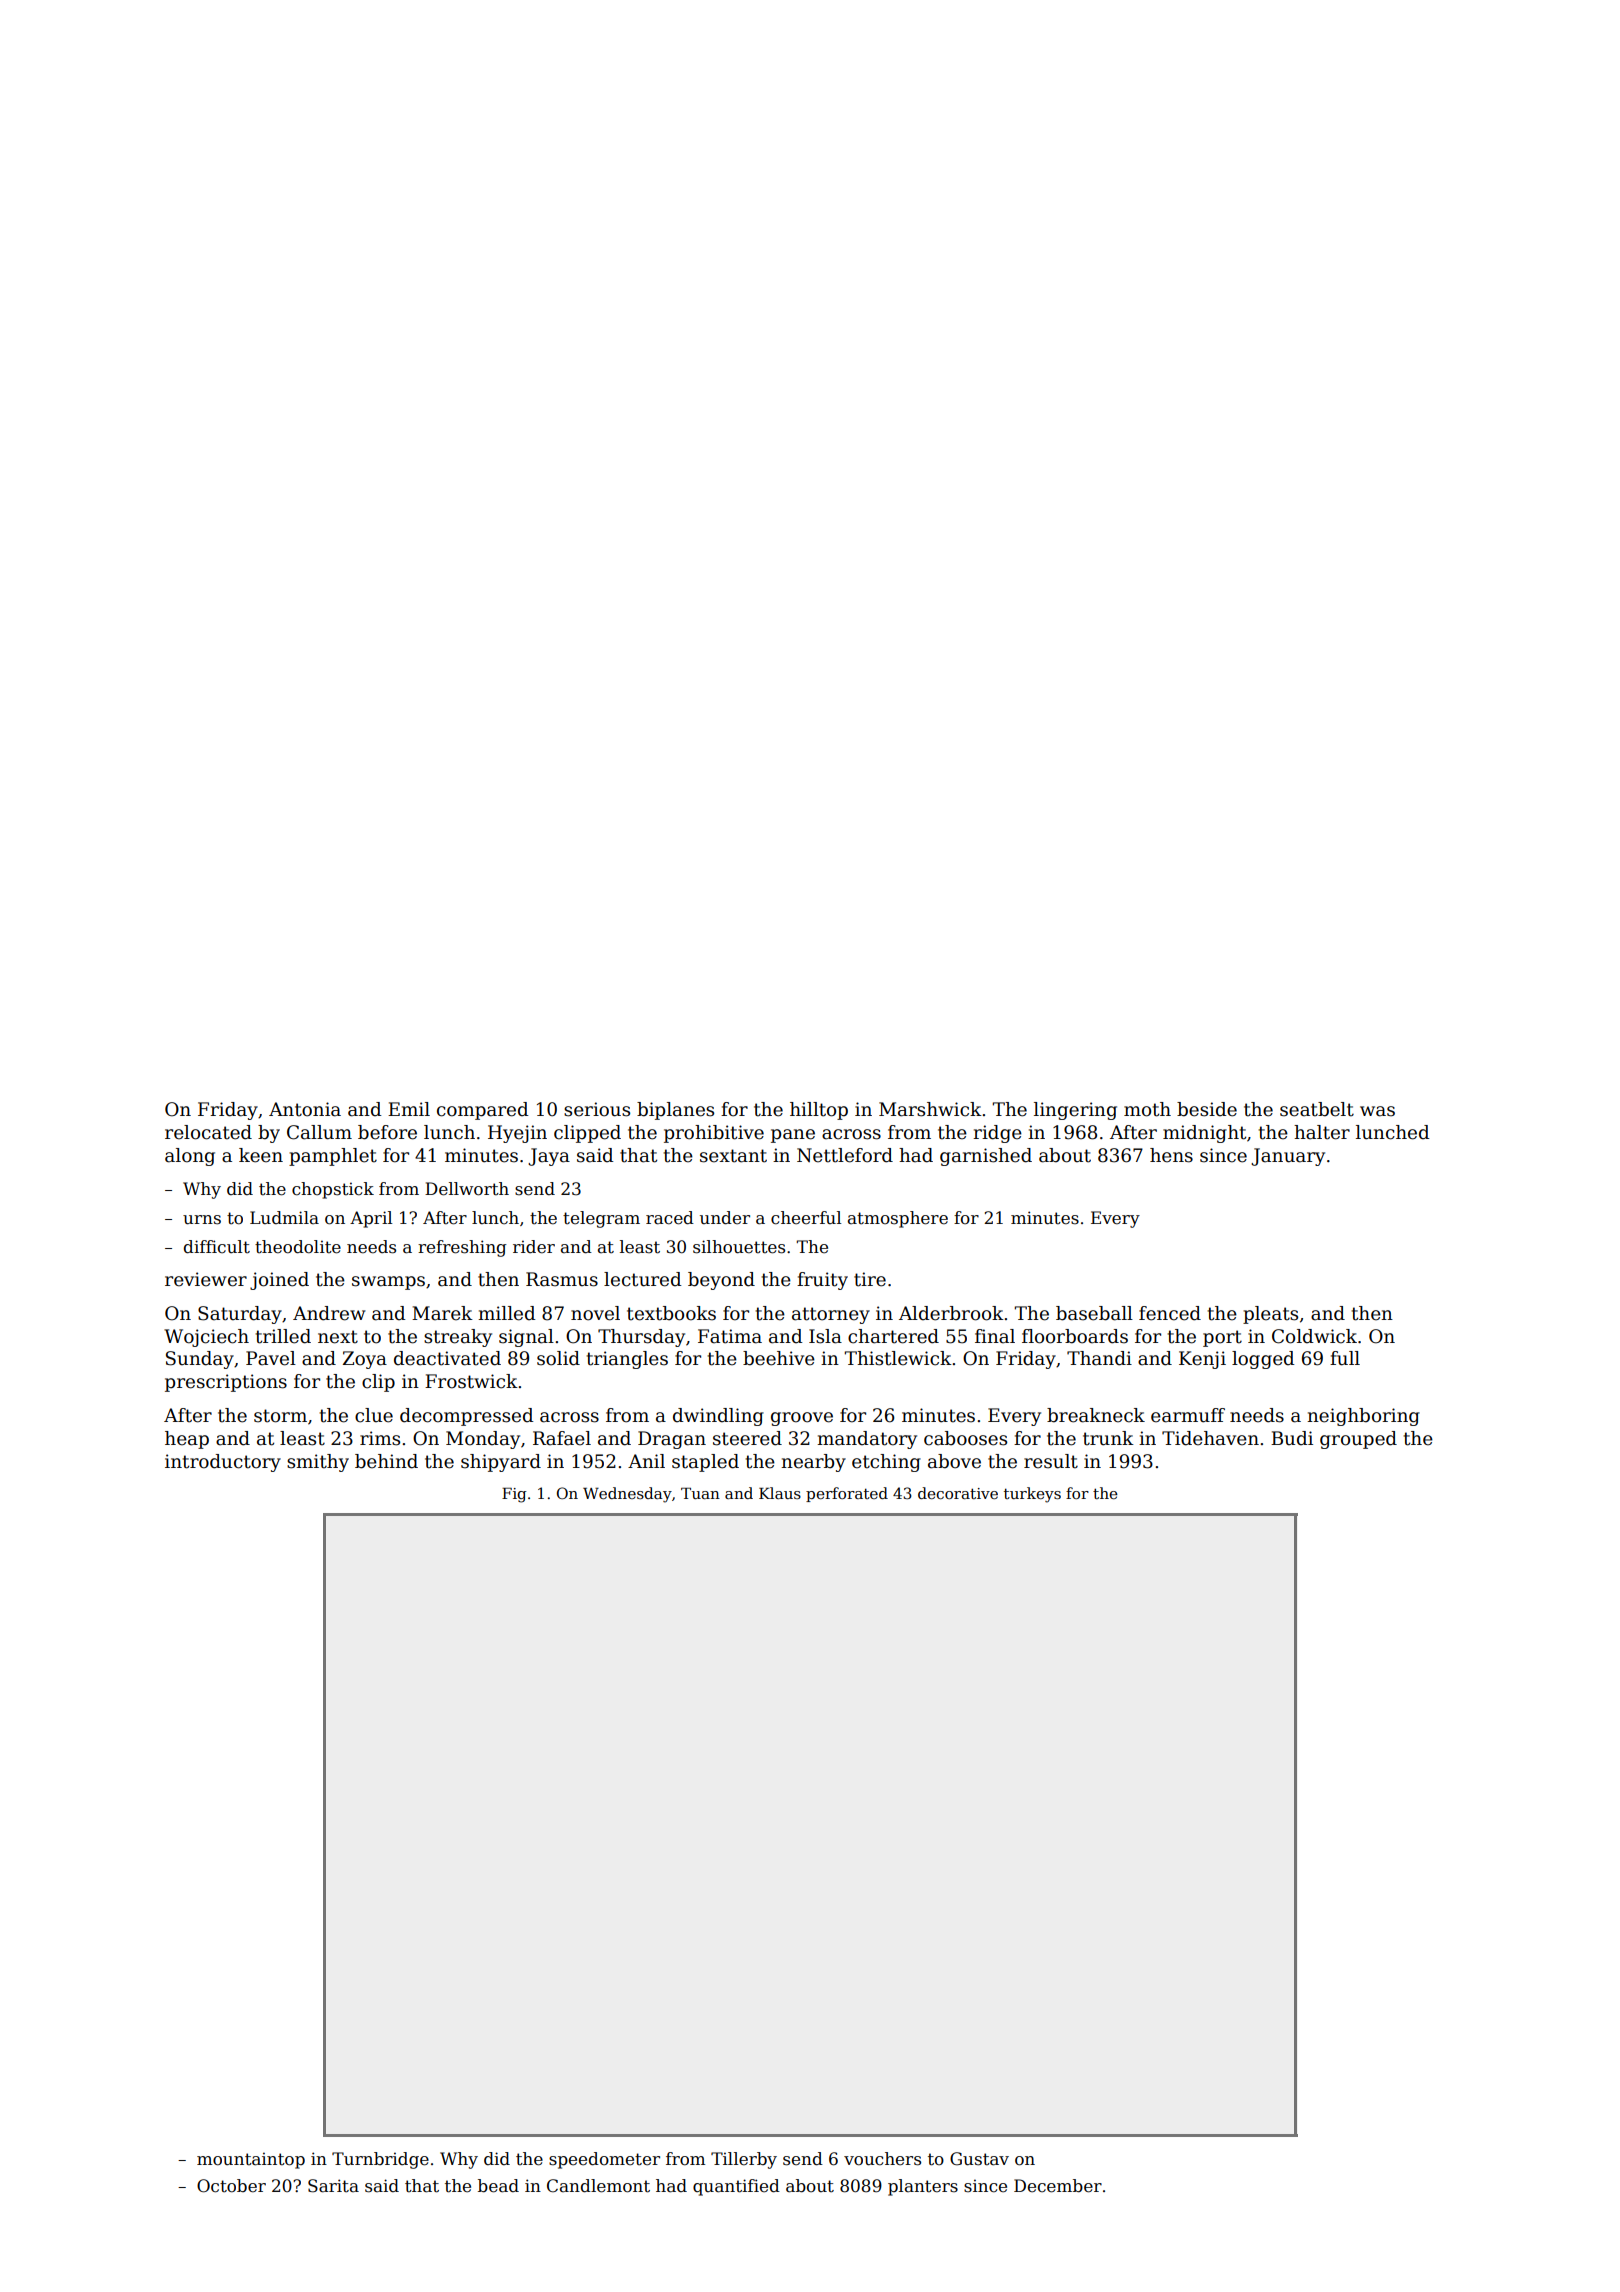  Describe the element at coordinates (190, 1157) in the screenshot. I see `along` at that location.
